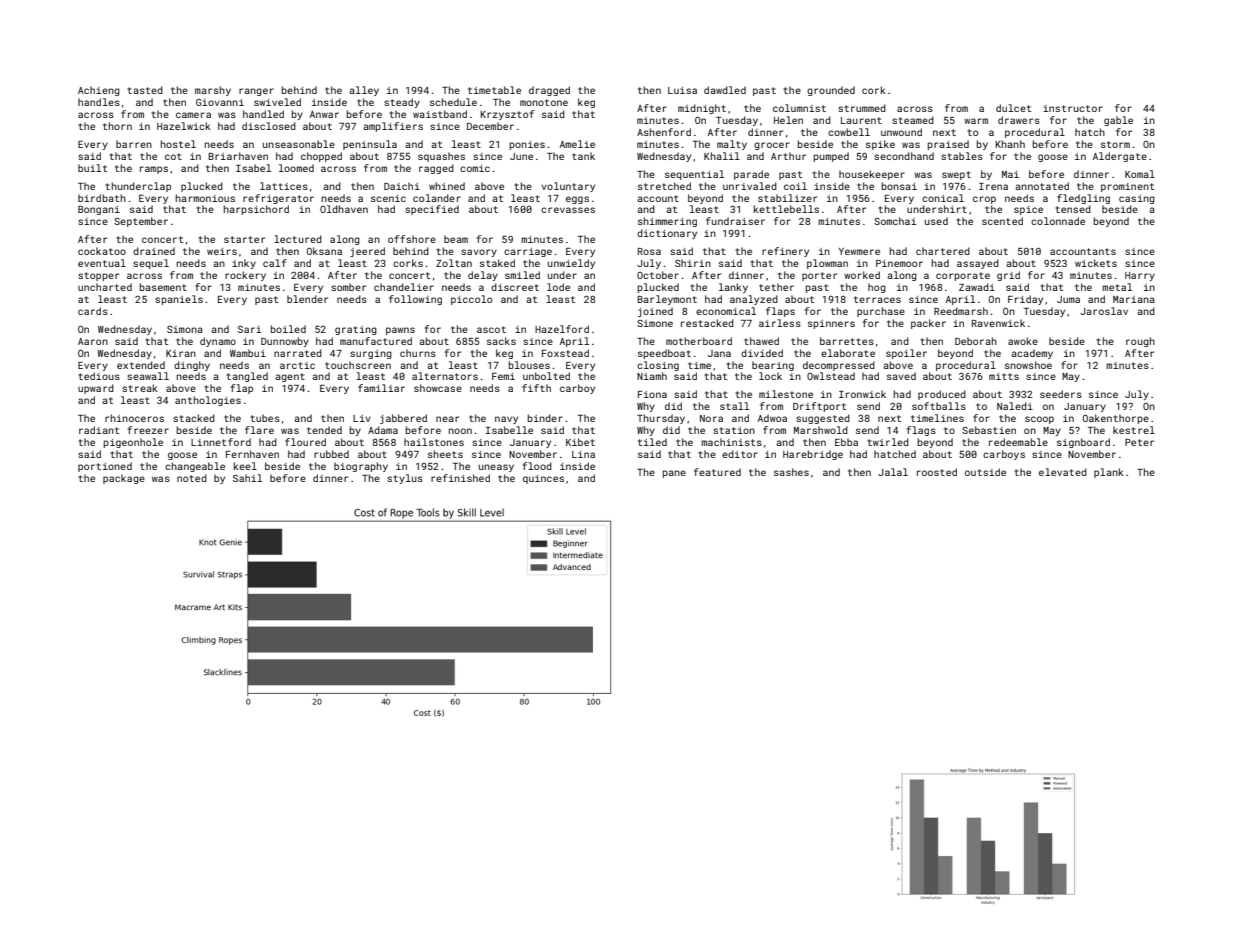 The width and height of the page is (1233, 952). Describe the element at coordinates (682, 90) in the page. I see `Luisa` at that location.
